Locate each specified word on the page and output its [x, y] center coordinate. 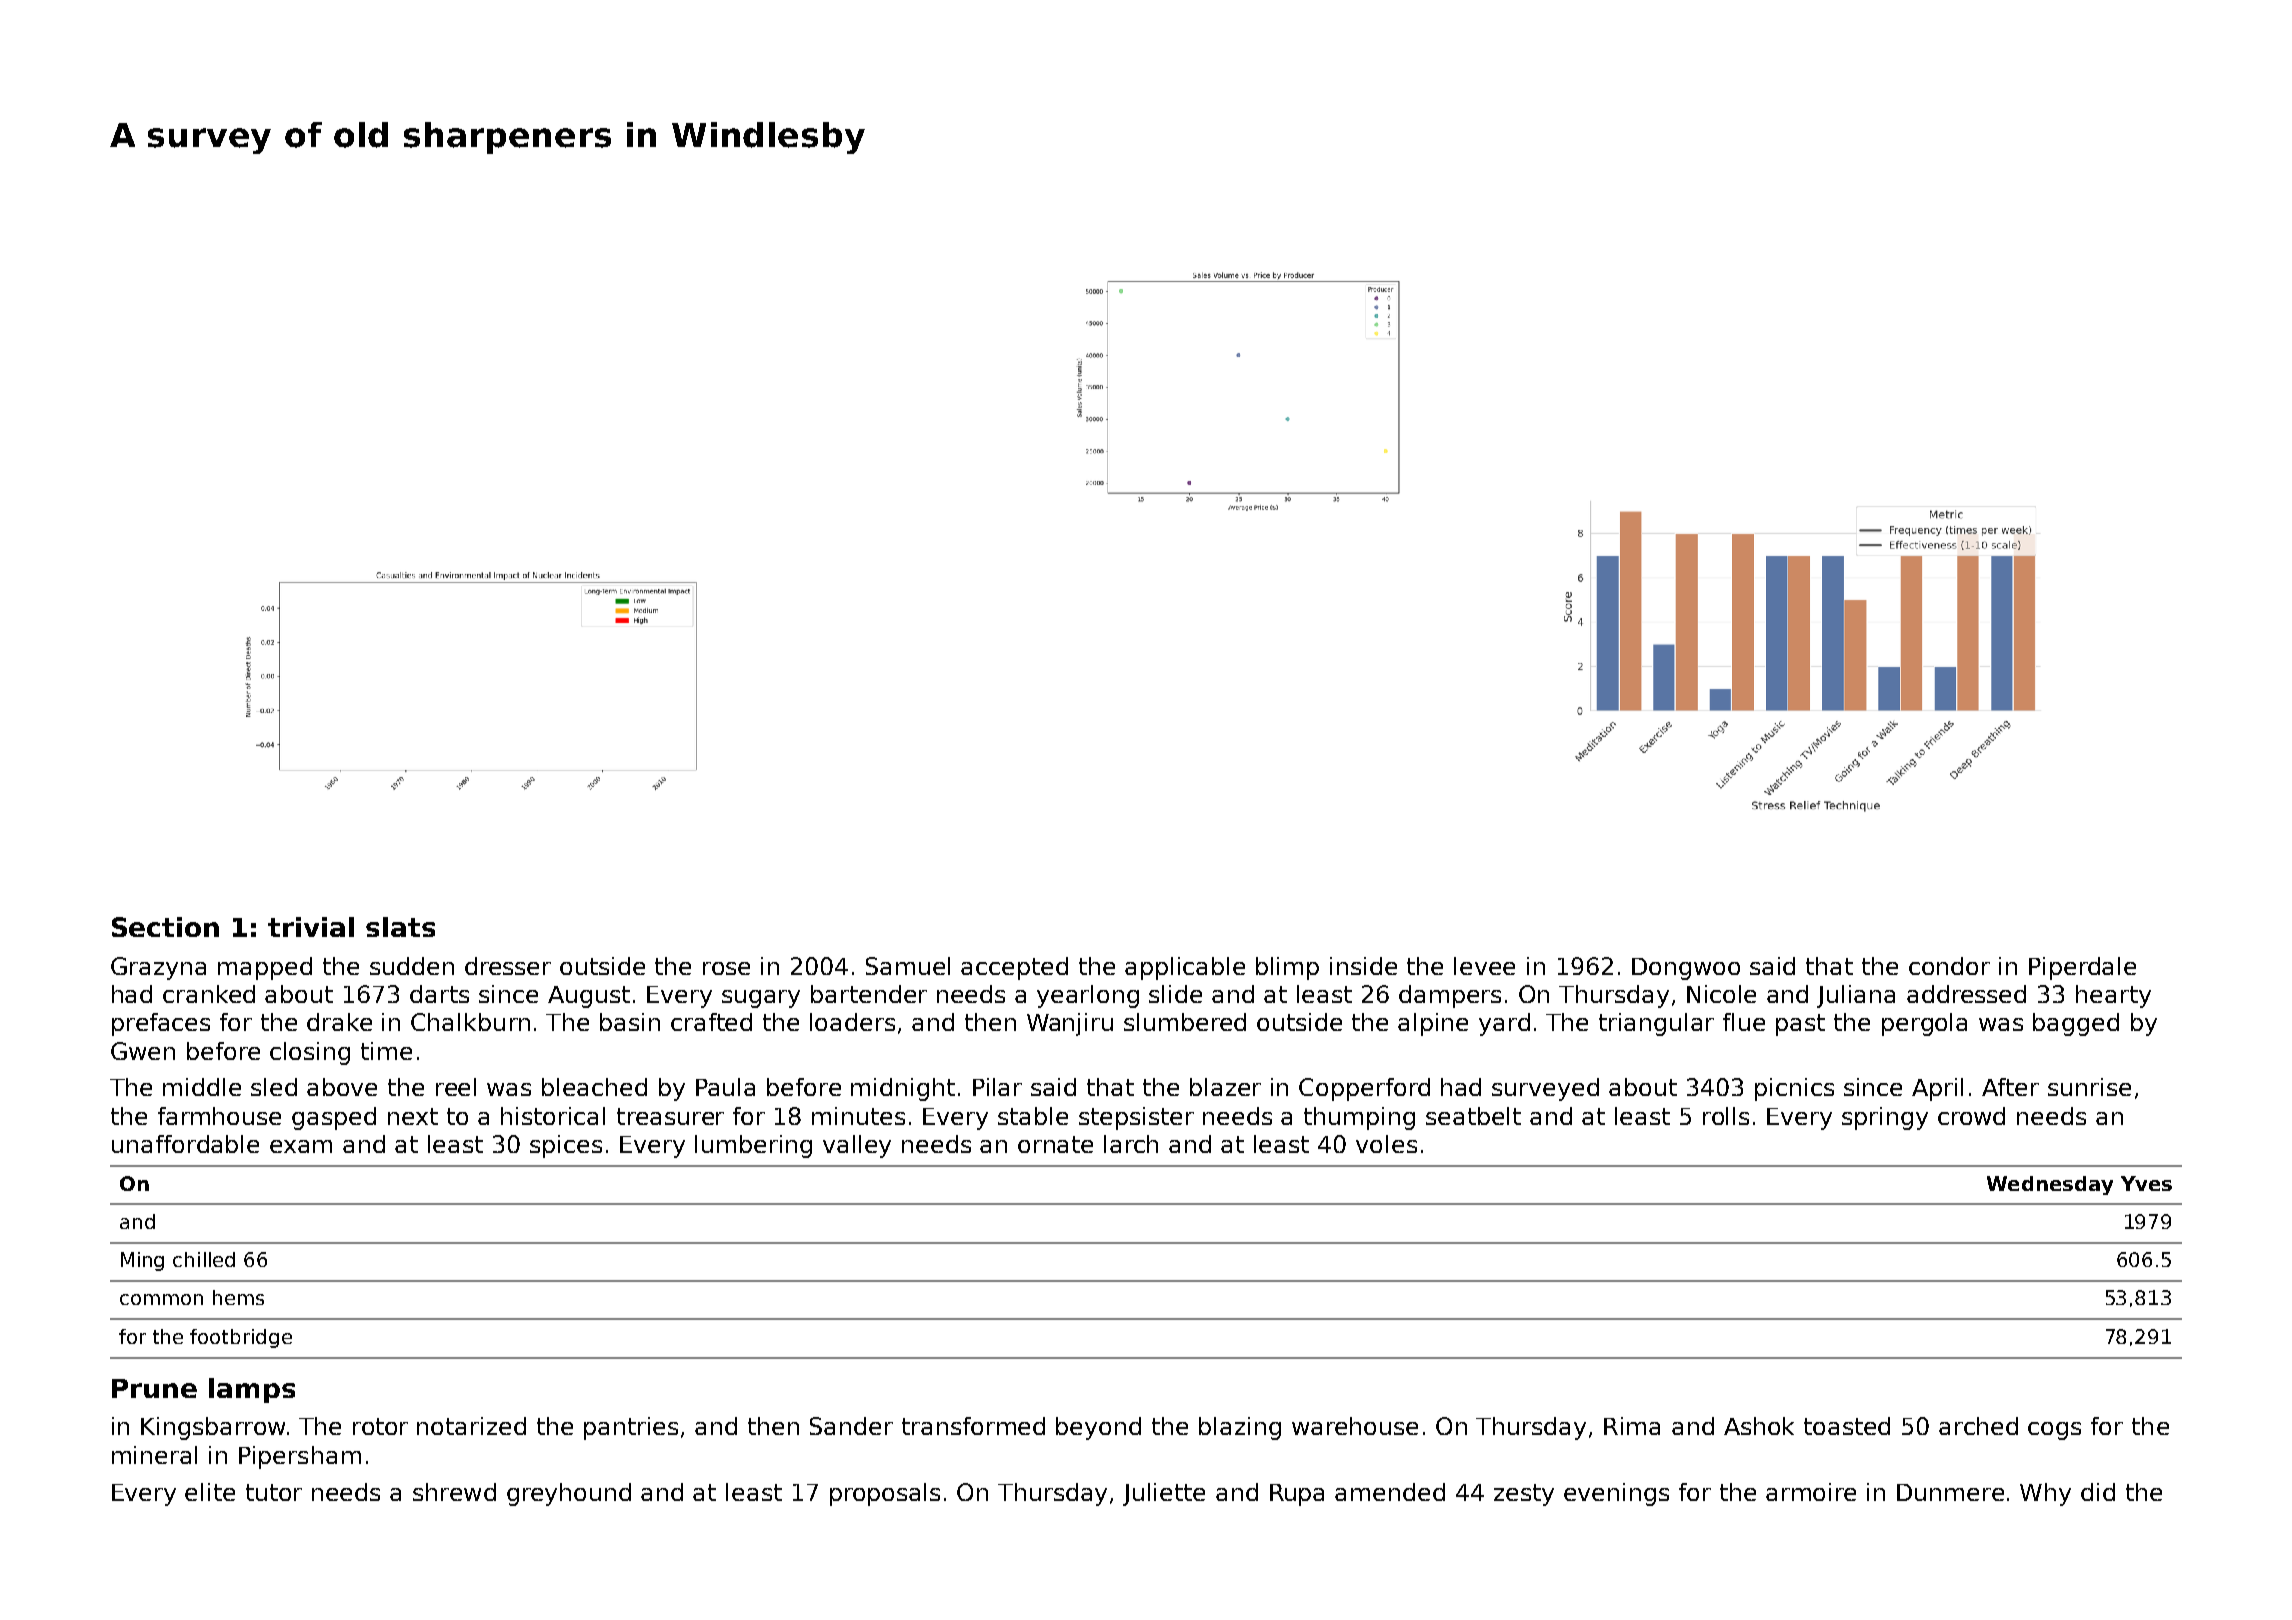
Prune [154, 1388]
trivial [311, 927]
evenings [1616, 1494]
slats [400, 927]
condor [1949, 966]
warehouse [1355, 1426]
